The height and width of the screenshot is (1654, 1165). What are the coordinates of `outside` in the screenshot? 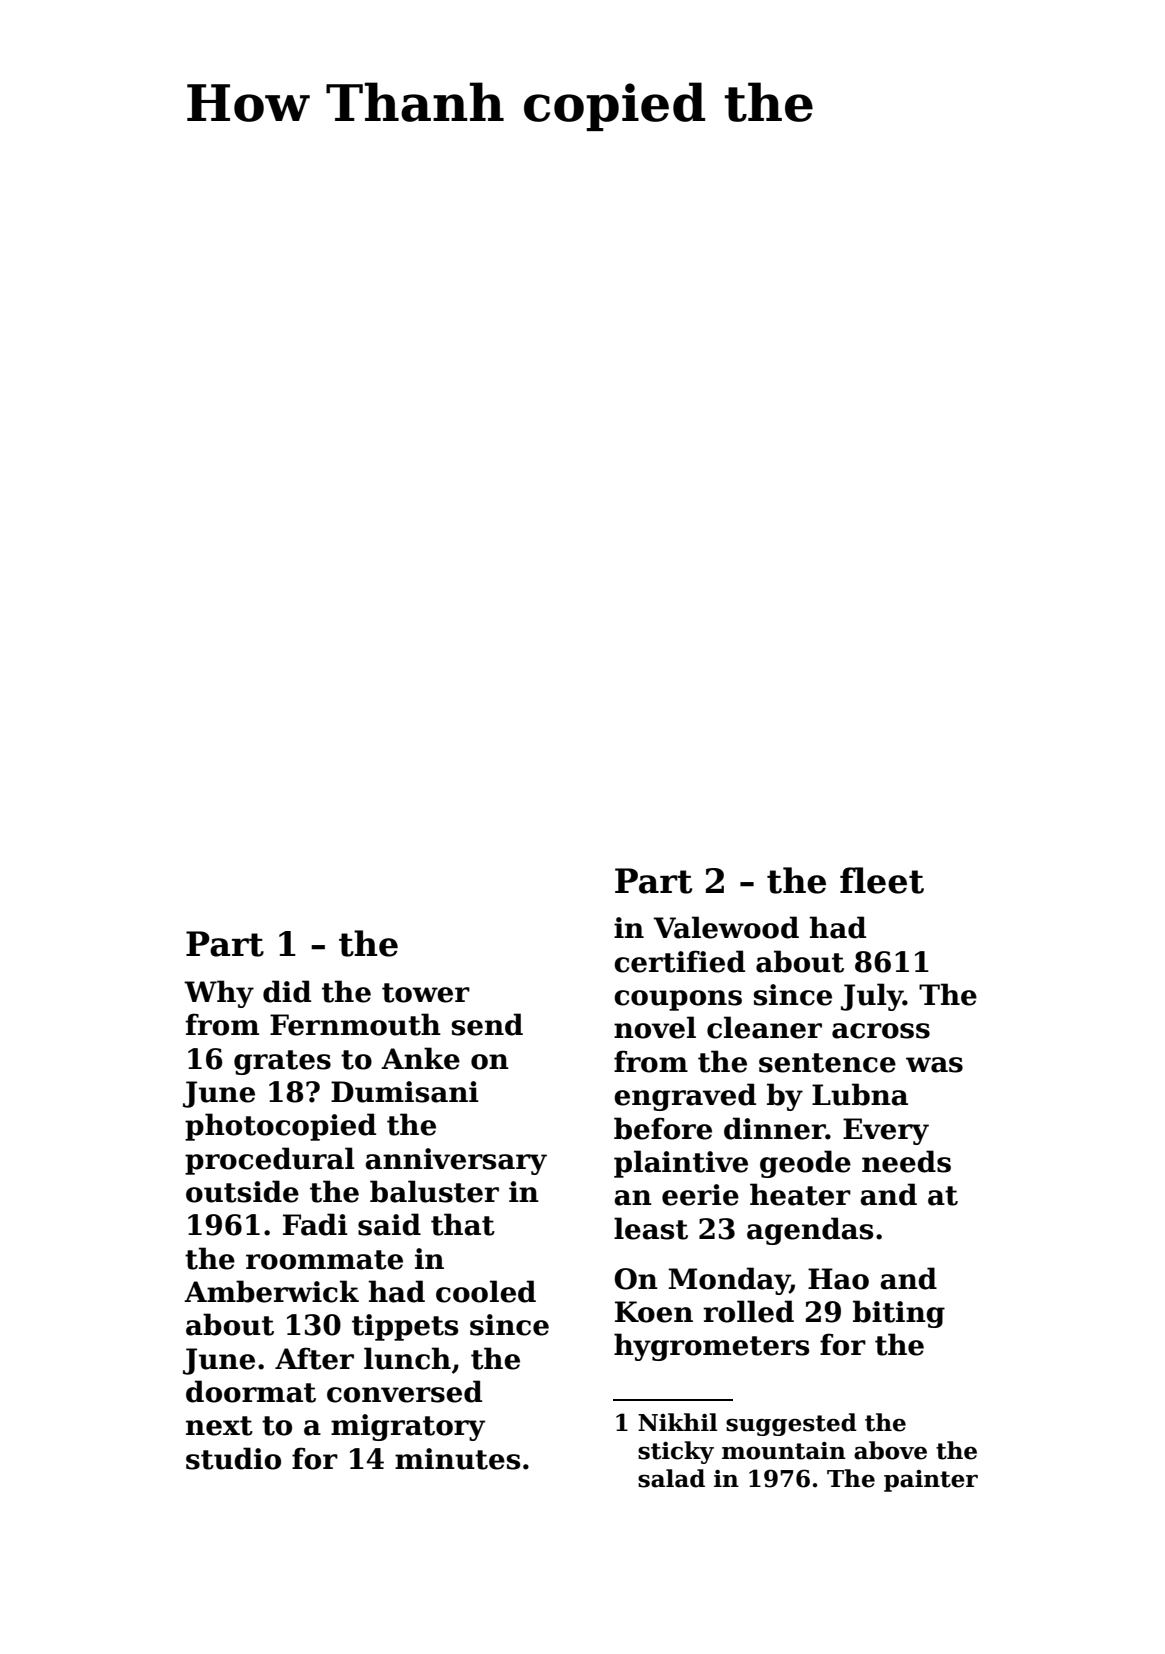 It's located at (242, 1191).
